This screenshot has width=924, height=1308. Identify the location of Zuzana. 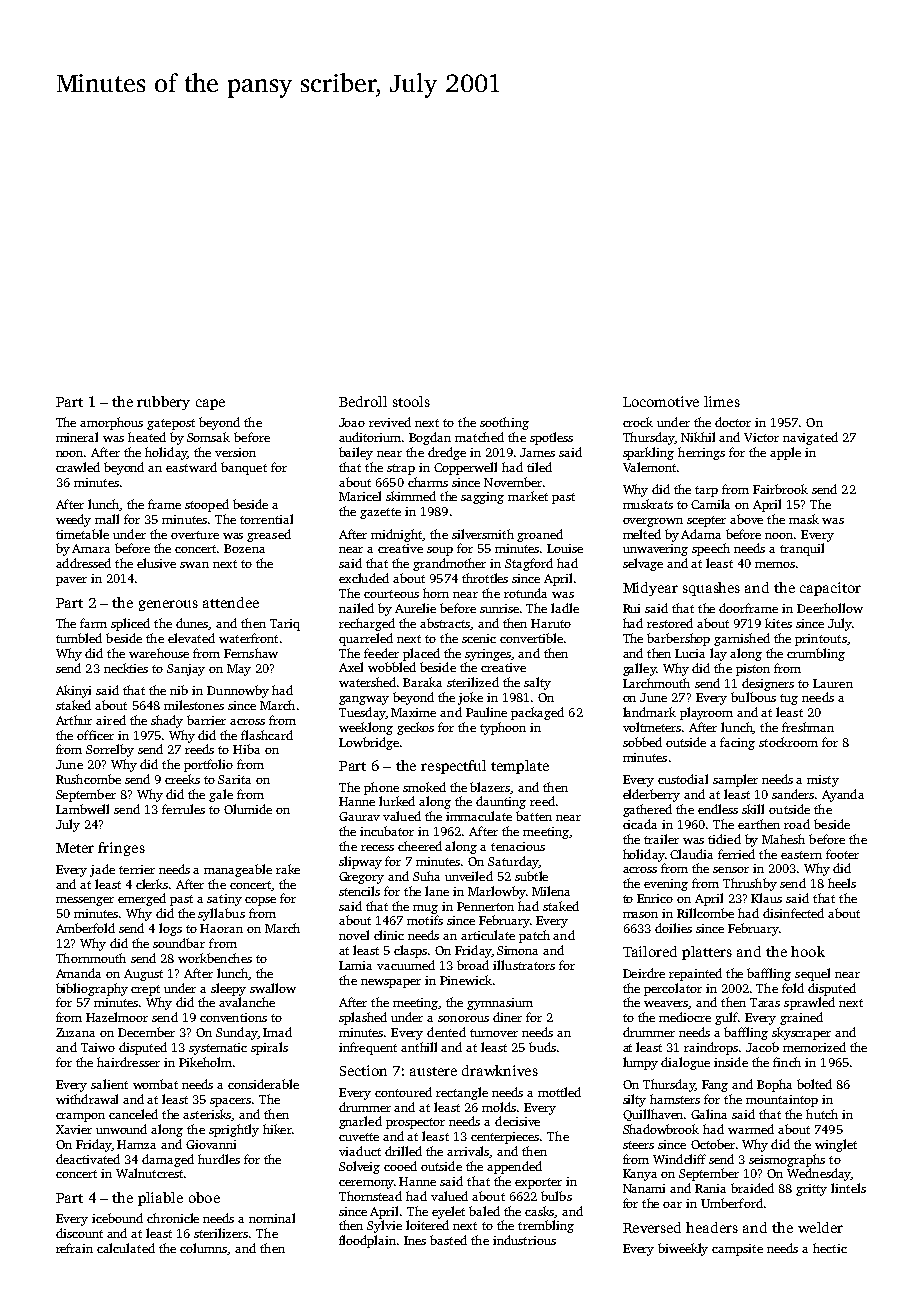
(75, 1032).
